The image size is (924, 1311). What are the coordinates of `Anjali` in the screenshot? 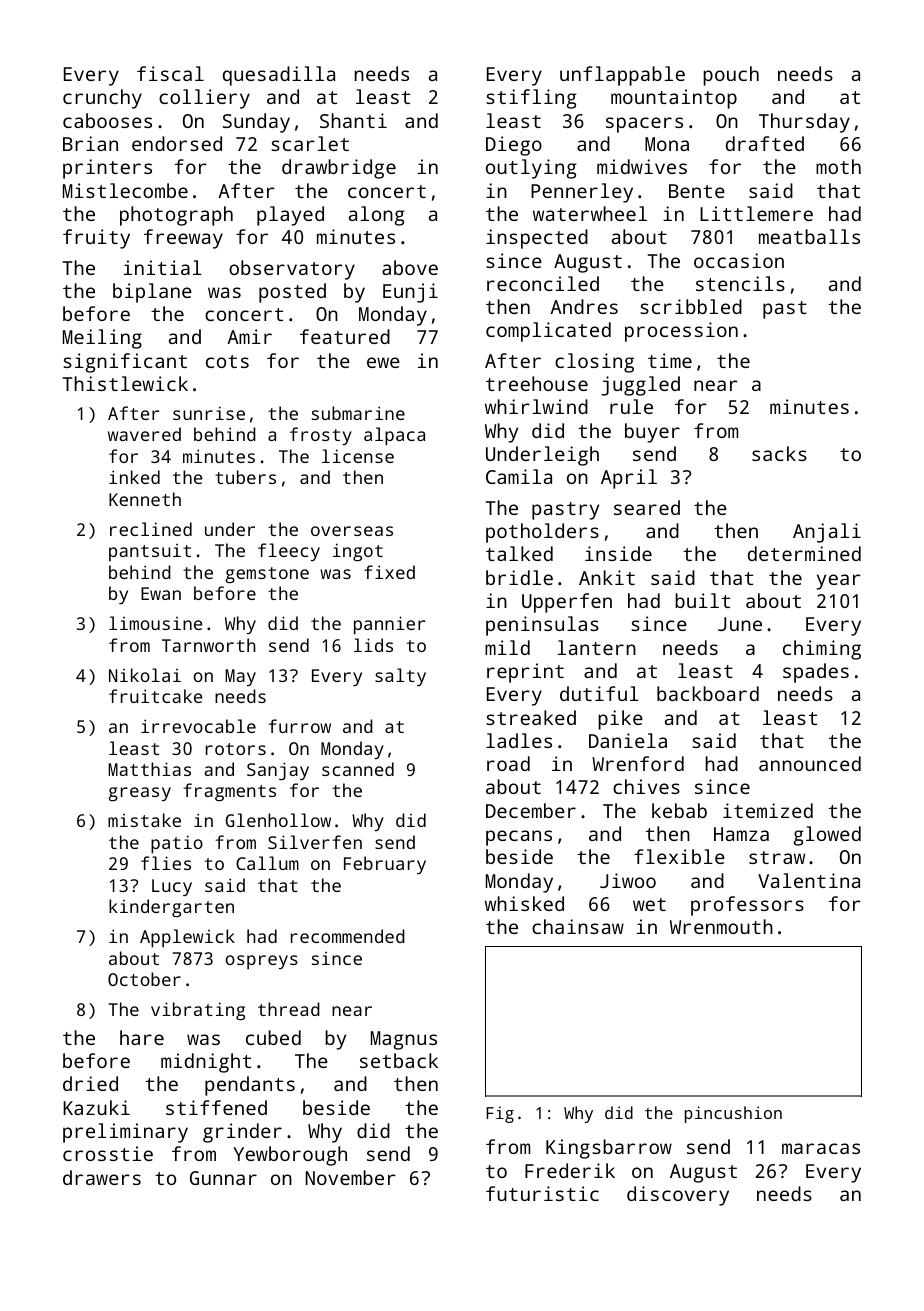 It's located at (827, 533).
